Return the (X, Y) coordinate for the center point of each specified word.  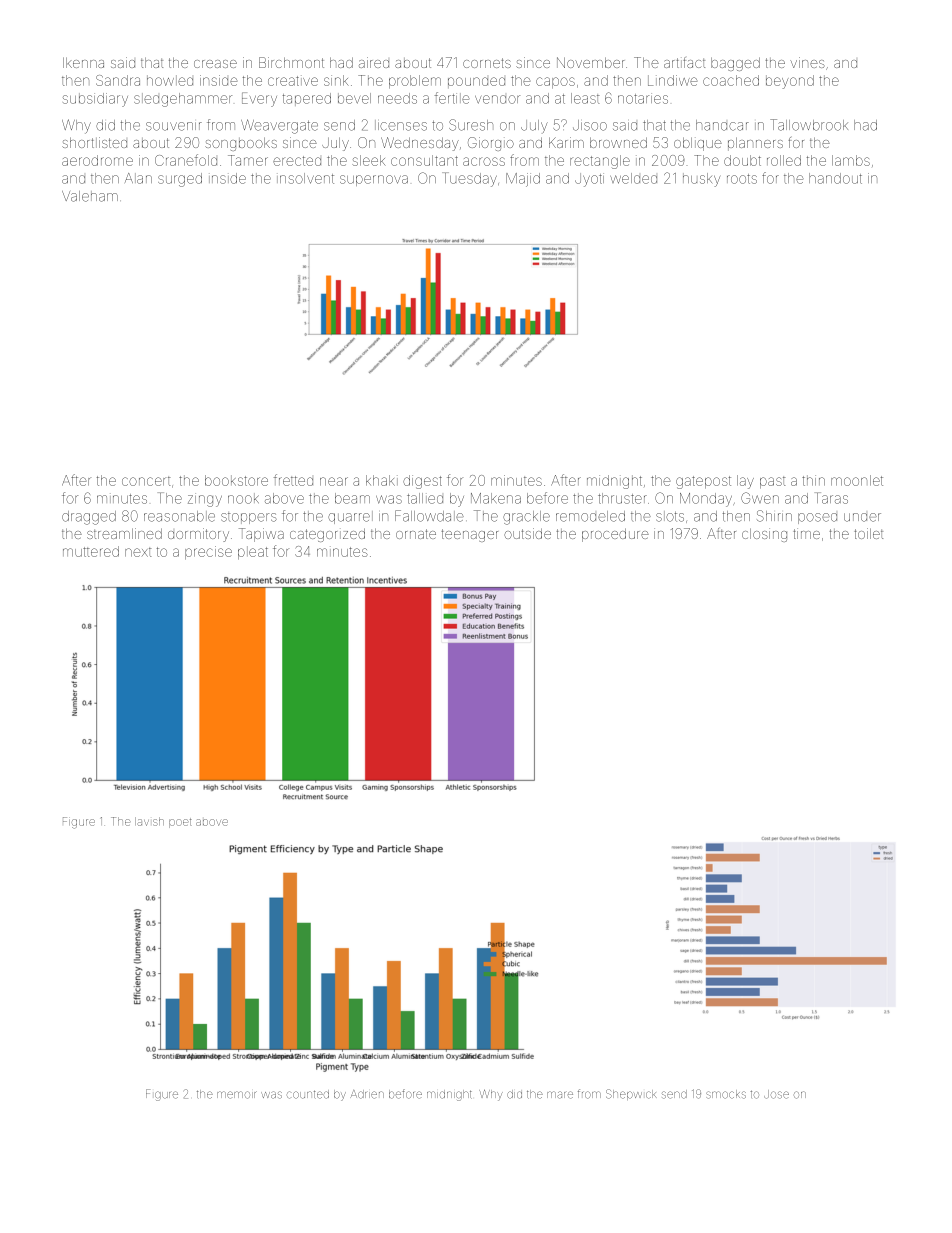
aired (374, 62)
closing (764, 535)
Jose (776, 1094)
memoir (237, 1095)
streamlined (124, 533)
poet (180, 823)
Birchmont (291, 62)
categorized (327, 535)
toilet (868, 533)
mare (560, 1095)
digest (422, 482)
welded (633, 178)
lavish (149, 821)
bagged (735, 64)
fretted (293, 480)
